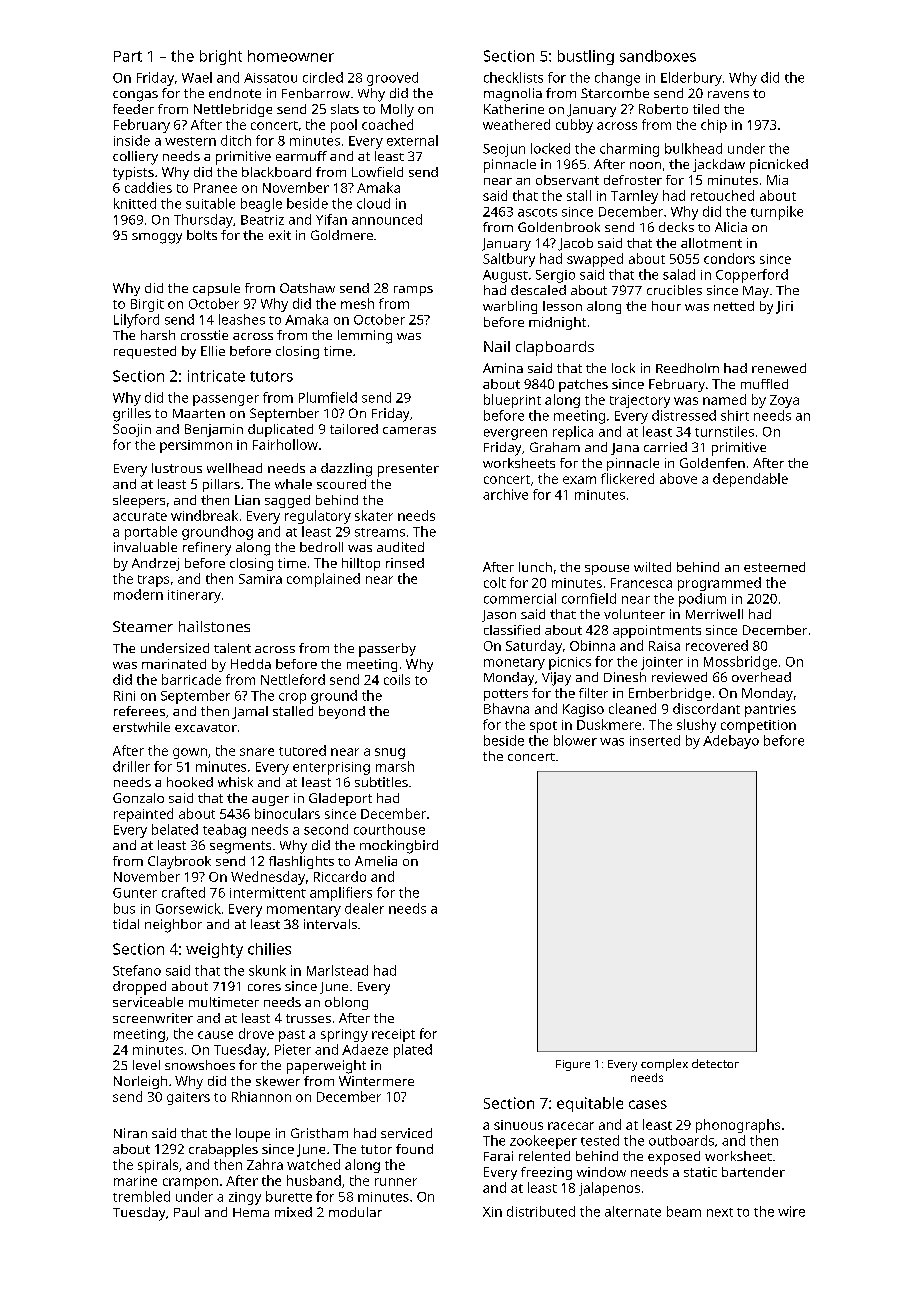 This screenshot has height=1308, width=924. I want to click on ramps, so click(413, 291).
